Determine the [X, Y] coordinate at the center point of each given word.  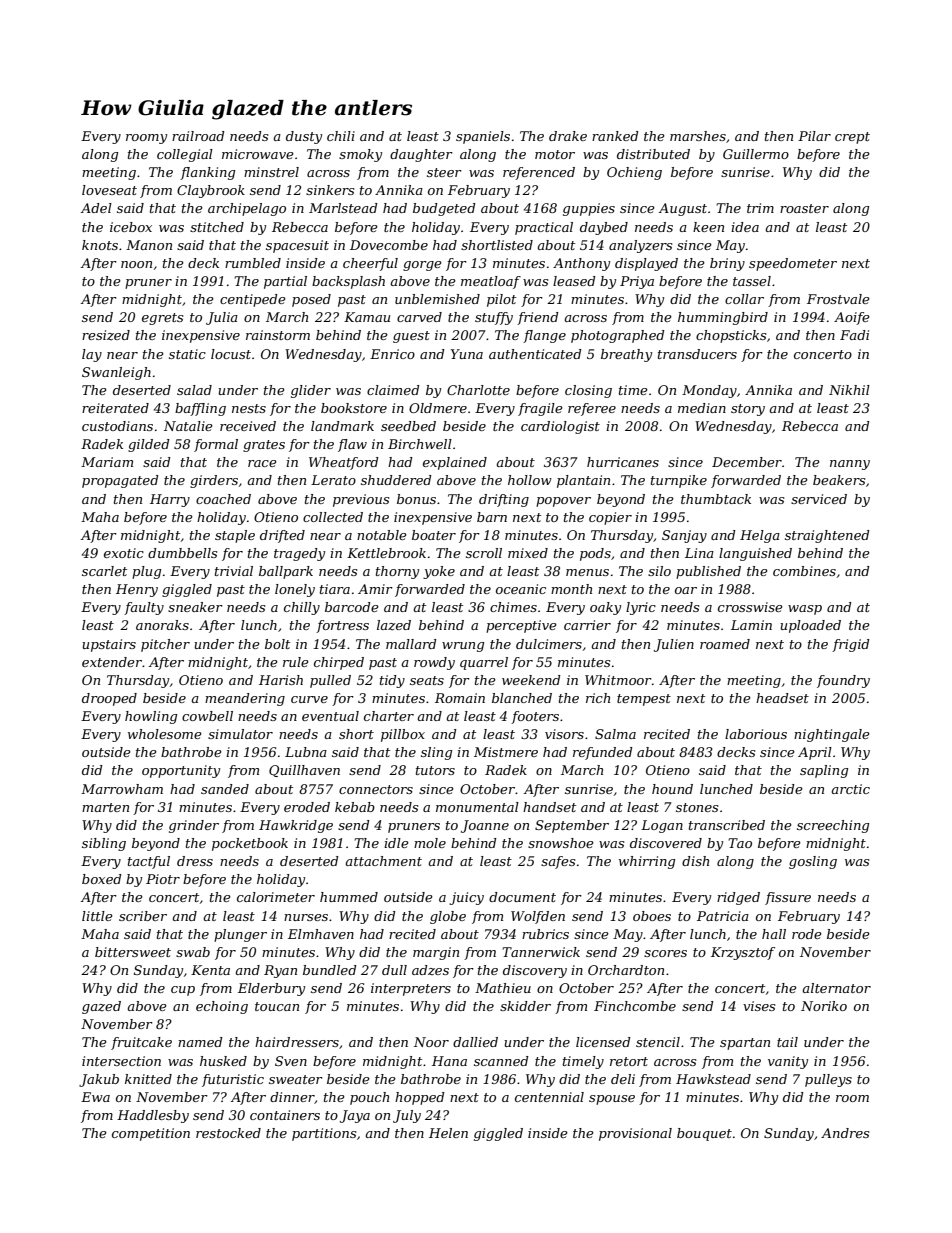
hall [774, 934]
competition [151, 1134]
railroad [198, 136]
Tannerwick [541, 952]
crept [852, 138]
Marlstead [343, 208]
